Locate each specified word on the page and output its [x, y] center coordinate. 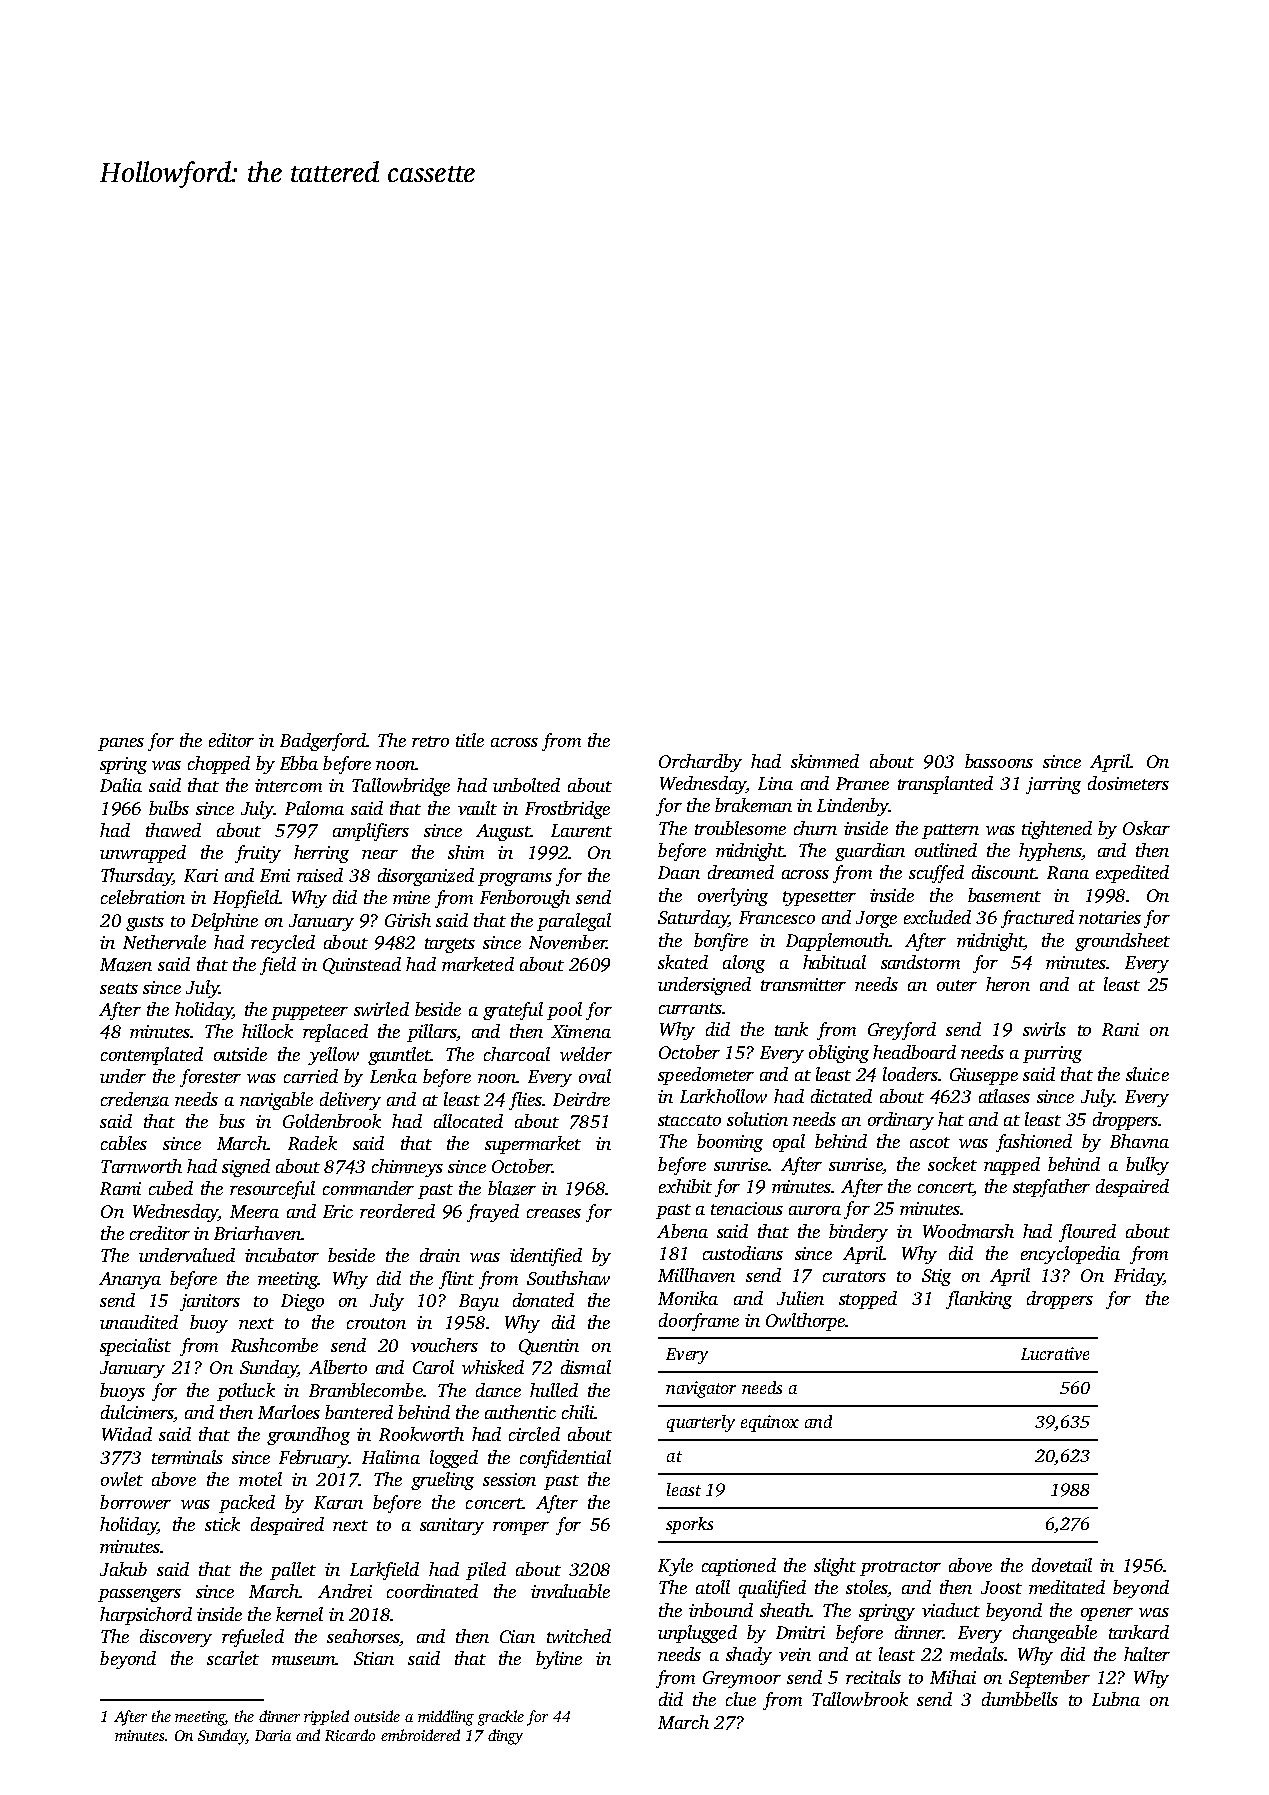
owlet [122, 1479]
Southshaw [568, 1278]
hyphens [1050, 852]
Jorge [876, 919]
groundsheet [1122, 942]
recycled [283, 944]
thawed [173, 830]
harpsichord [146, 1616]
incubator [282, 1255]
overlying [733, 897]
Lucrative [1055, 1353]
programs [515, 879]
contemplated [152, 1056]
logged [454, 1459]
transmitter [803, 984]
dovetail [1062, 1565]
